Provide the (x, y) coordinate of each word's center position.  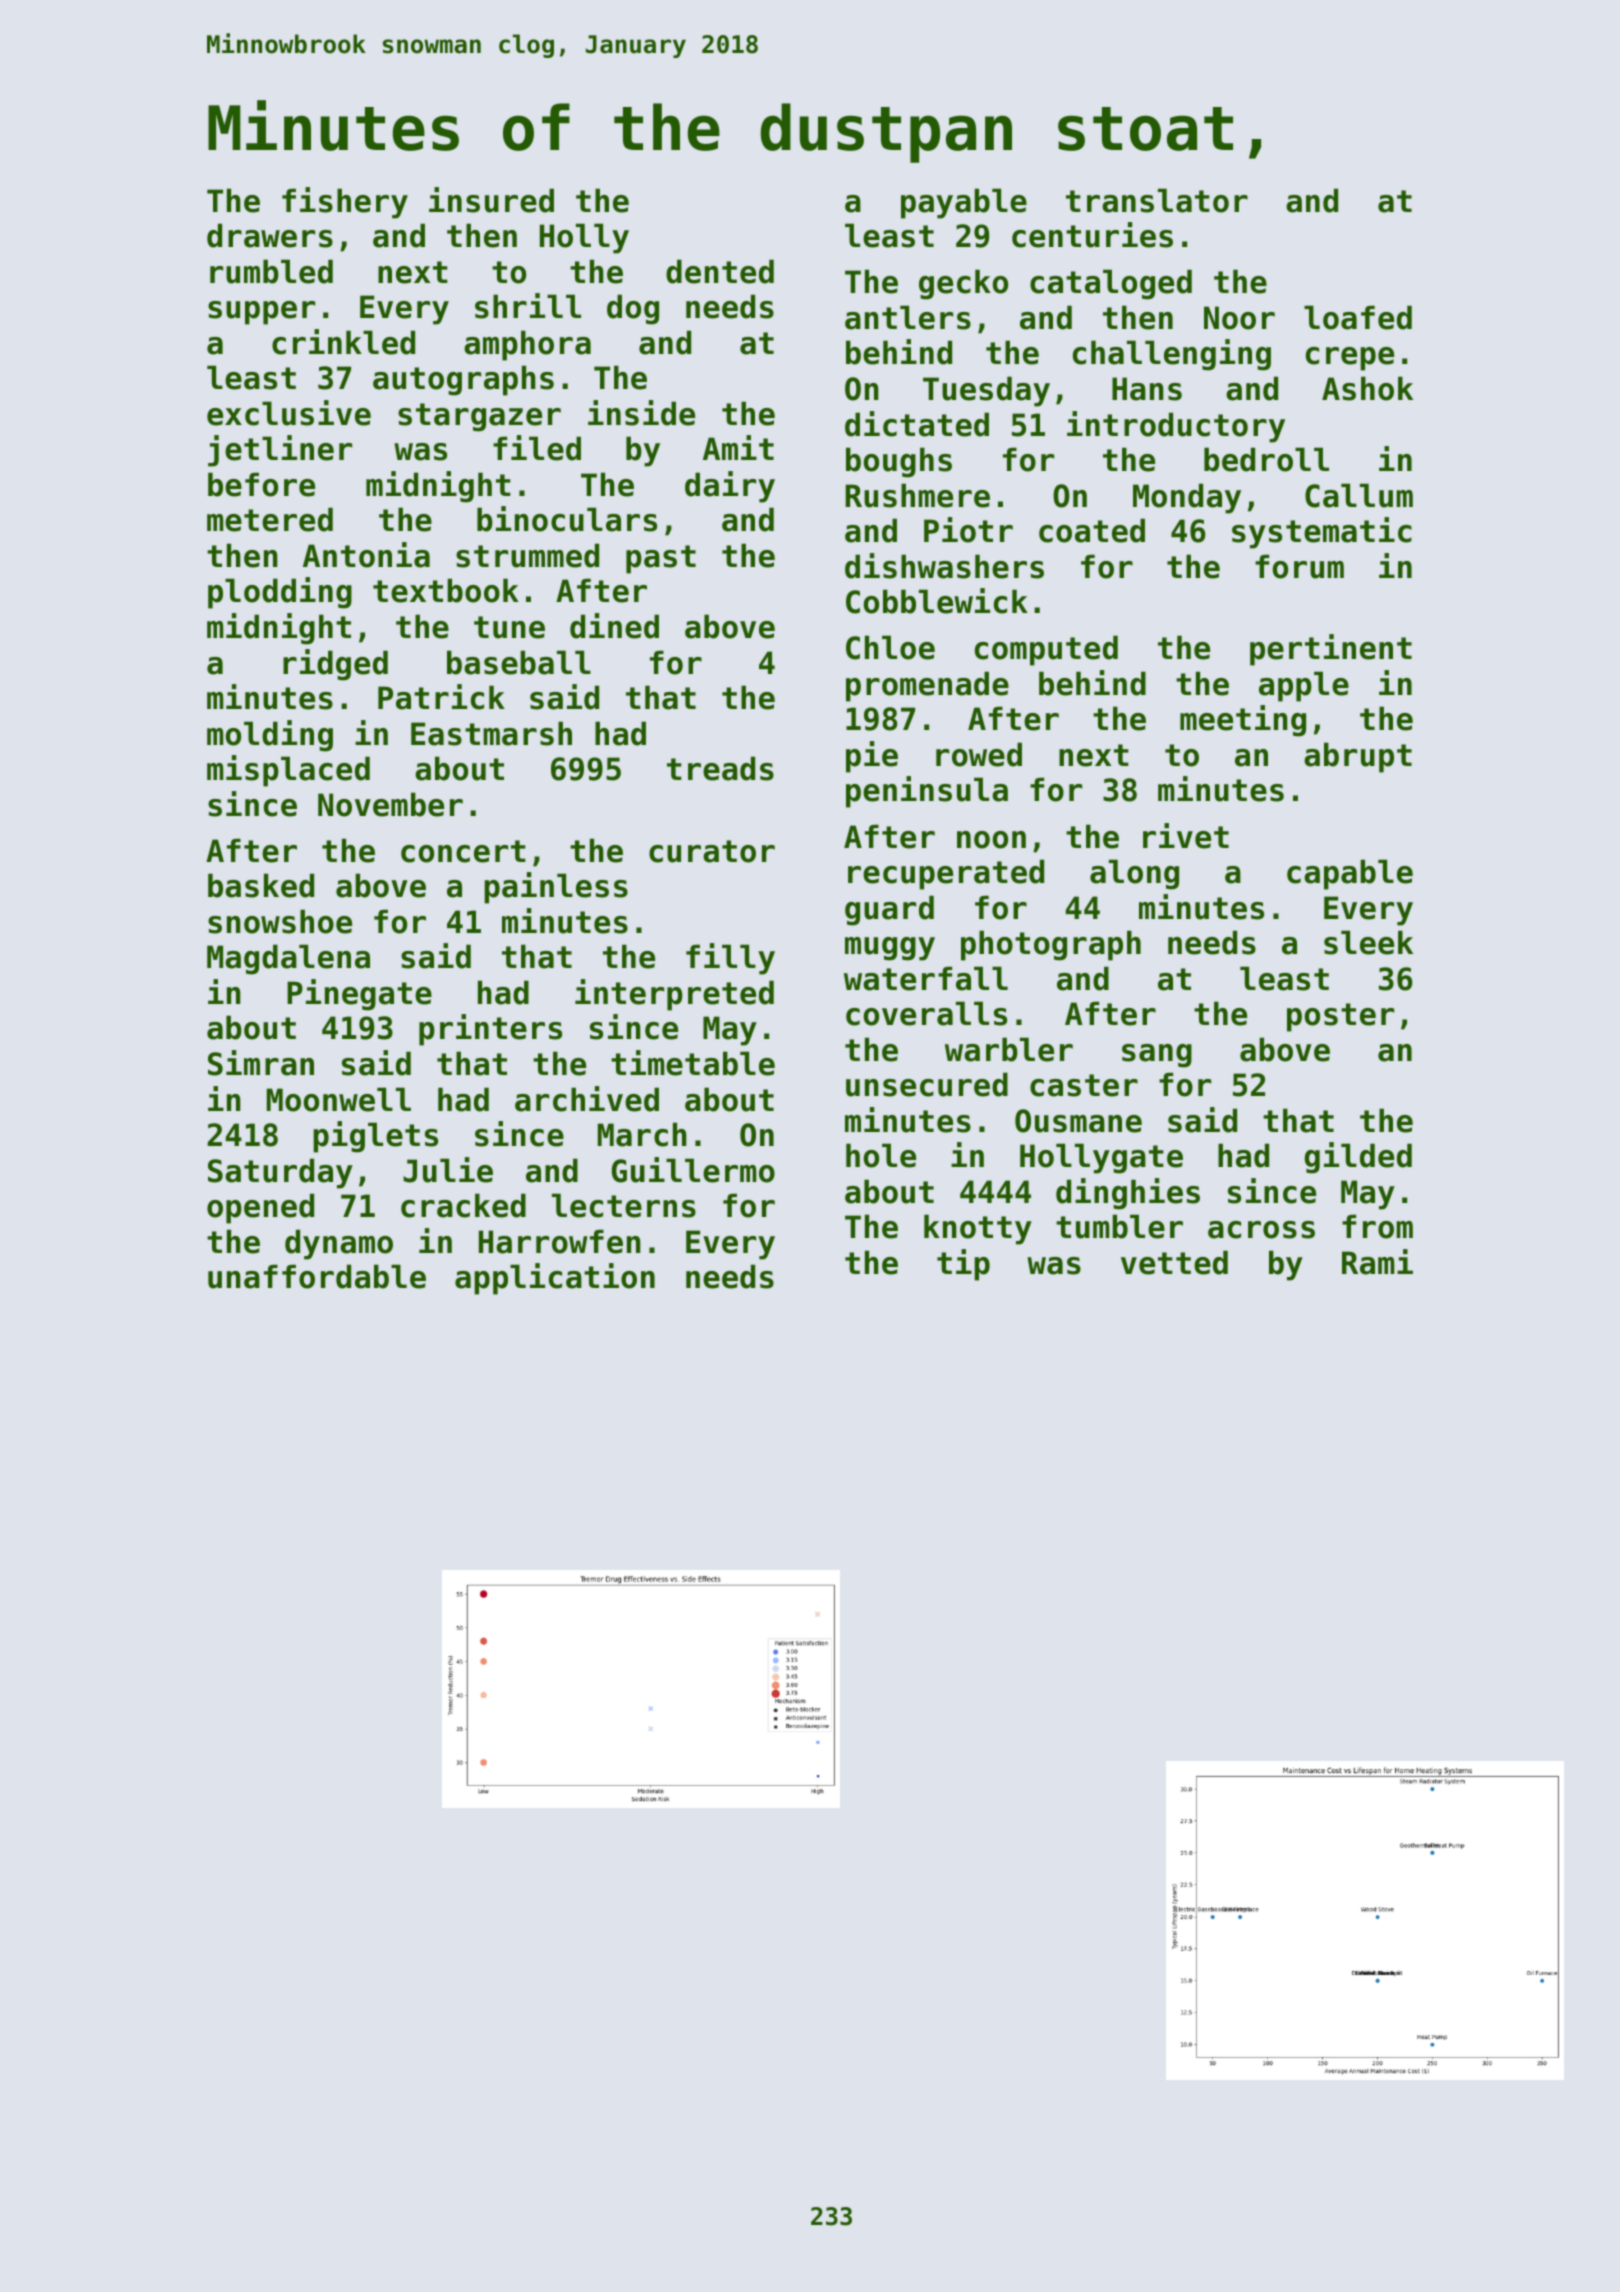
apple (1304, 686)
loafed (1358, 317)
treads (720, 768)
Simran (261, 1063)
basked (261, 885)
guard (889, 910)
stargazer (479, 417)
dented (720, 271)
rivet (1186, 836)
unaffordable (317, 1276)
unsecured (927, 1084)
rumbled (271, 271)
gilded (1358, 1158)
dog (633, 309)
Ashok (1367, 388)
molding (270, 736)
